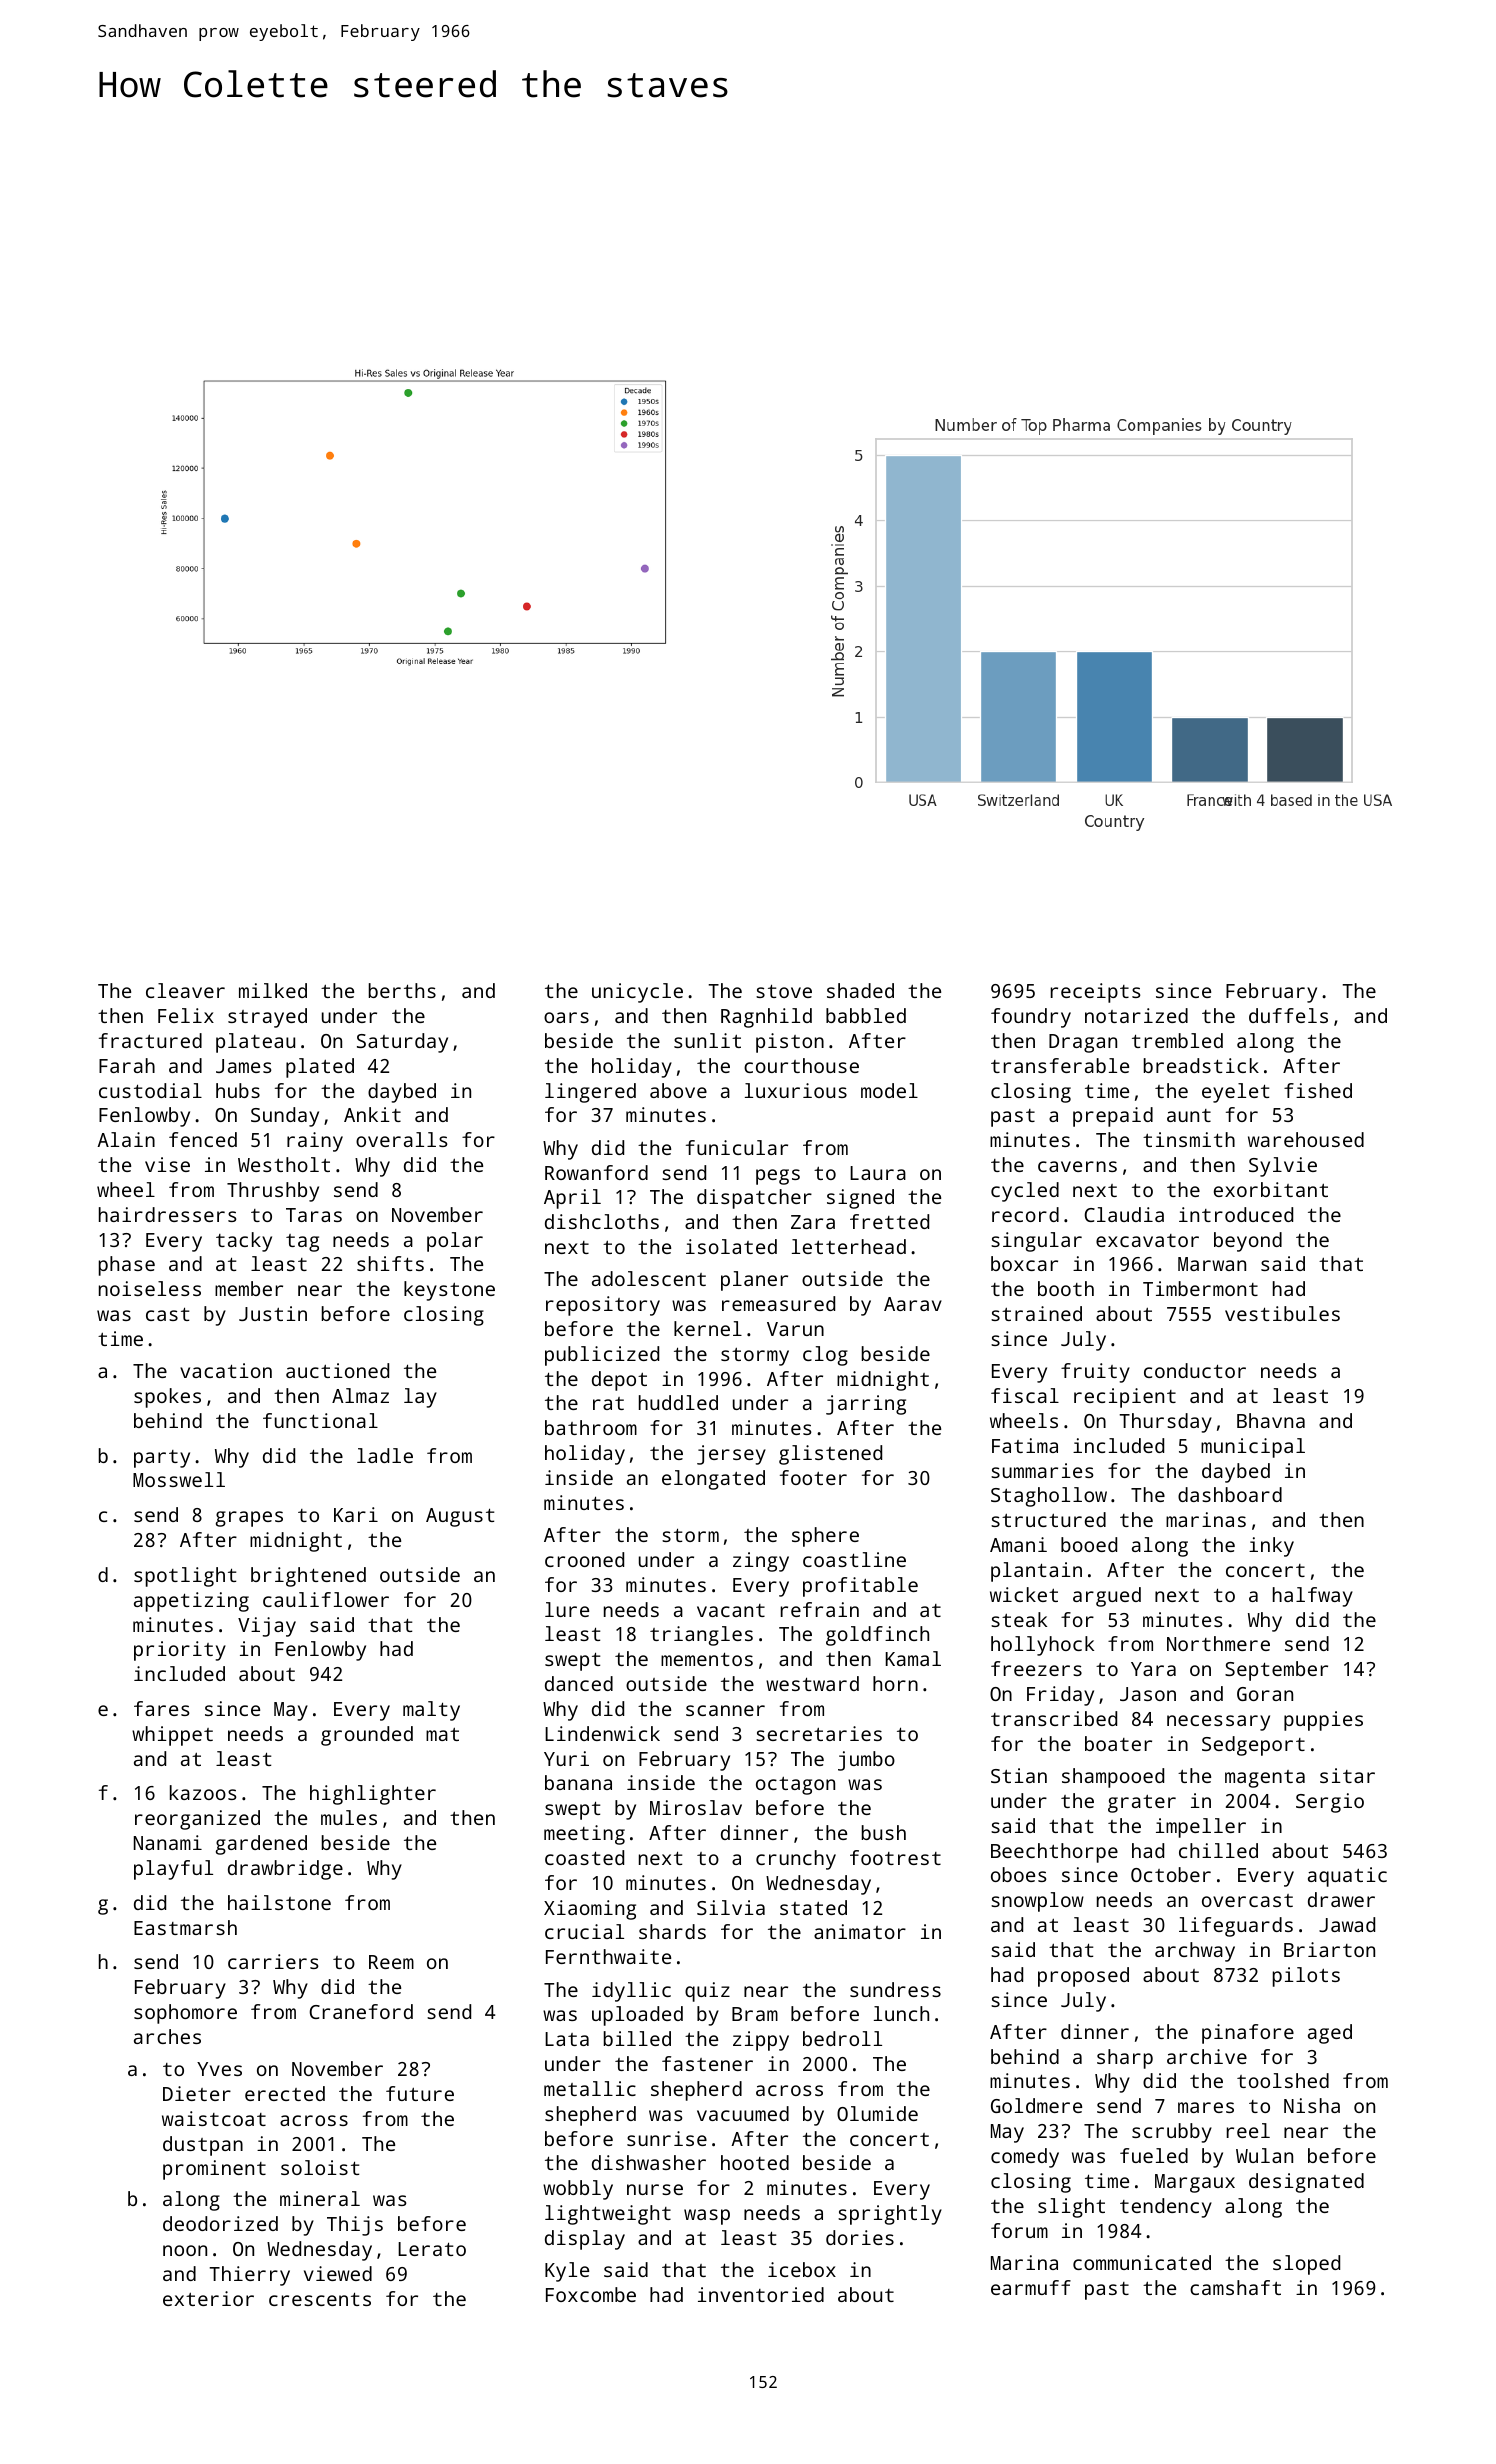 The height and width of the page is (2464, 1496). What do you see at coordinates (208, 2298) in the page?
I see `exterior` at bounding box center [208, 2298].
